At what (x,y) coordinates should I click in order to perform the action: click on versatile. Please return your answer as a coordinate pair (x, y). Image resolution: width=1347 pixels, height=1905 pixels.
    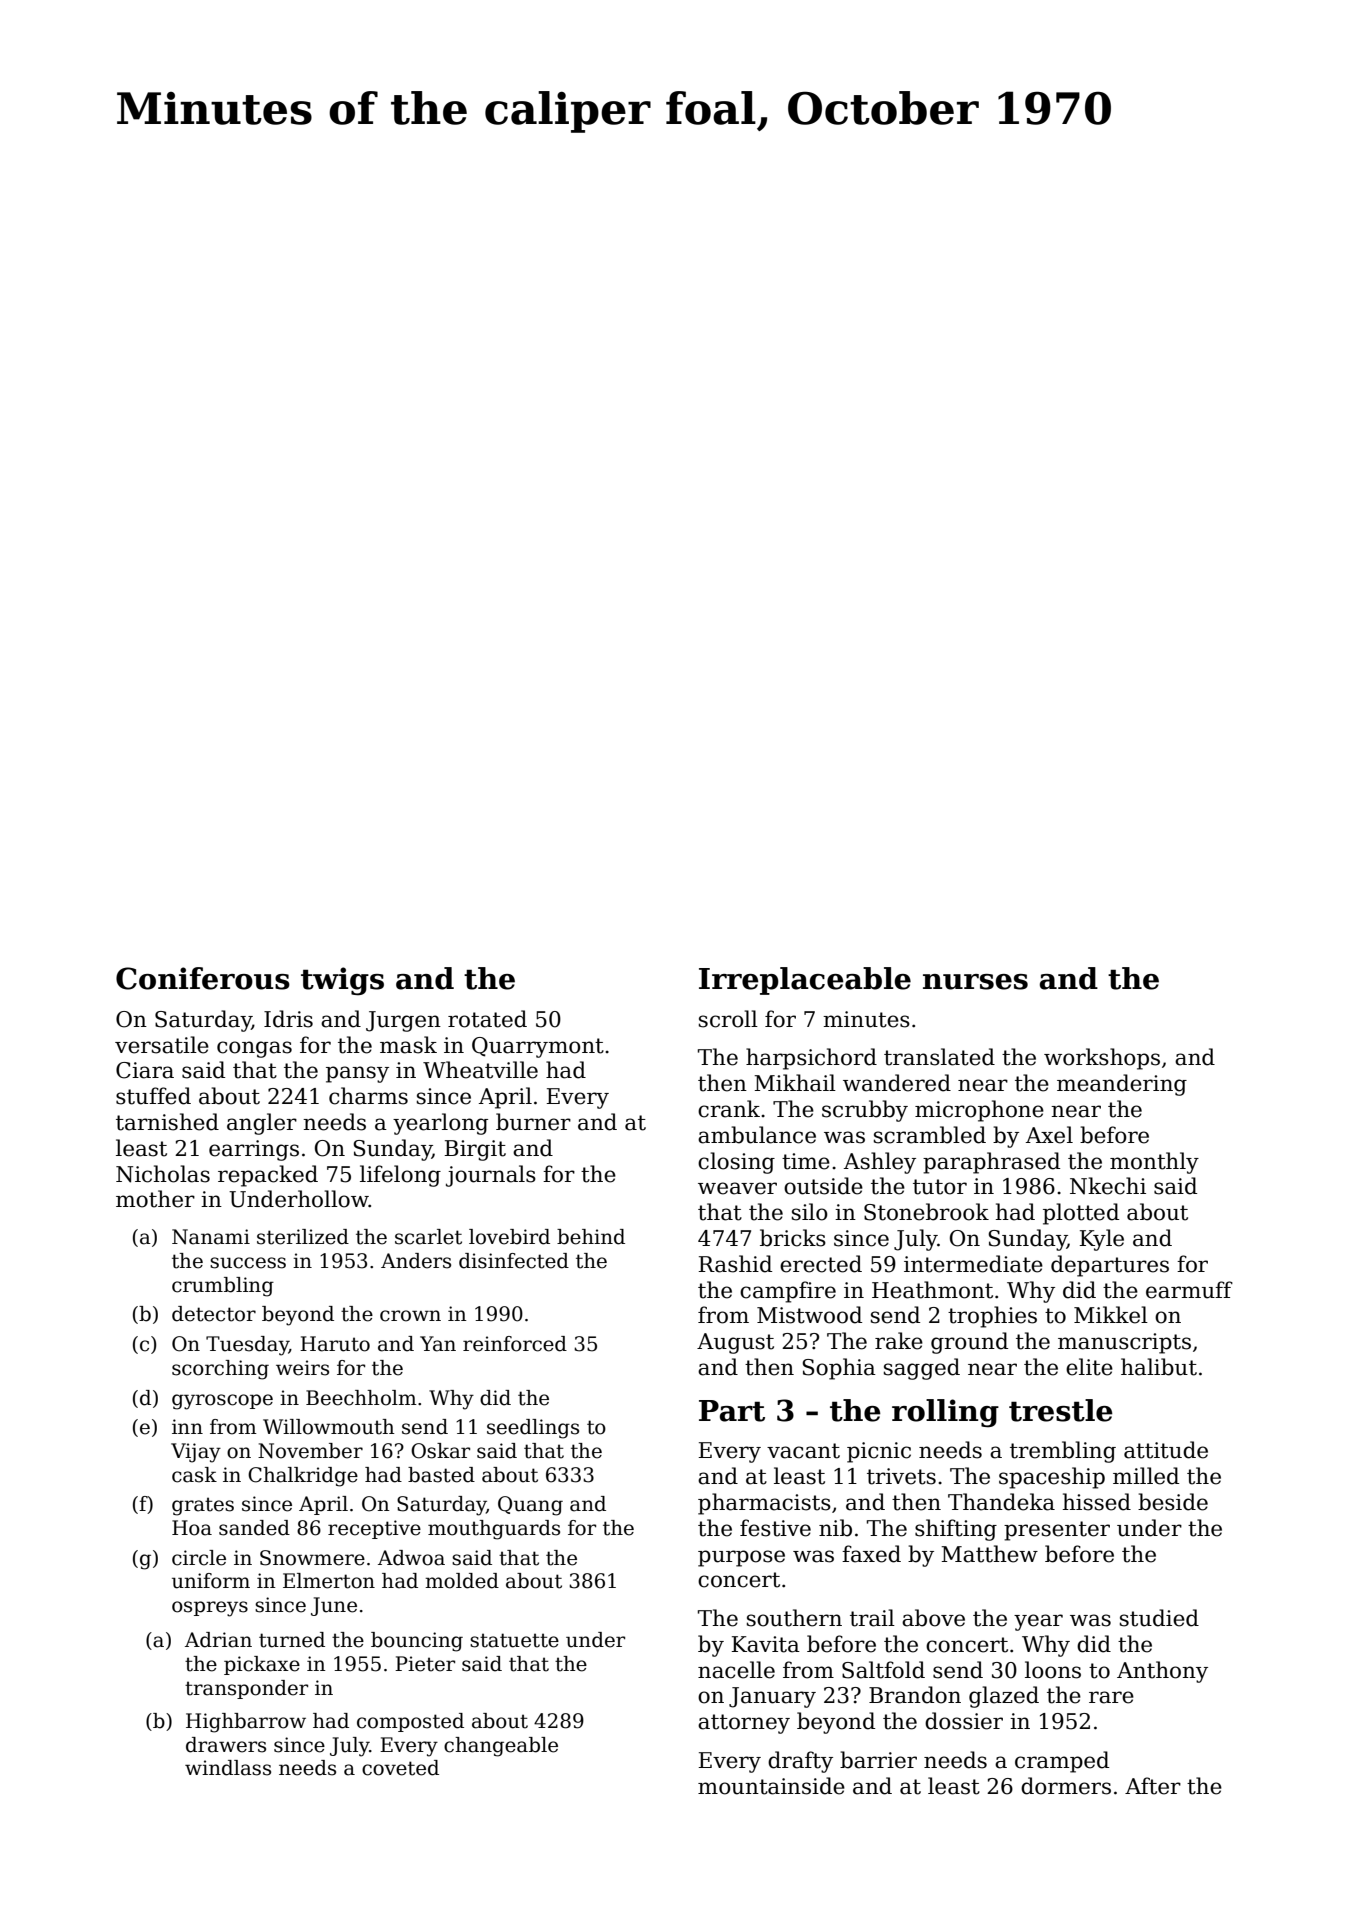
    Looking at the image, I should click on (162, 1045).
